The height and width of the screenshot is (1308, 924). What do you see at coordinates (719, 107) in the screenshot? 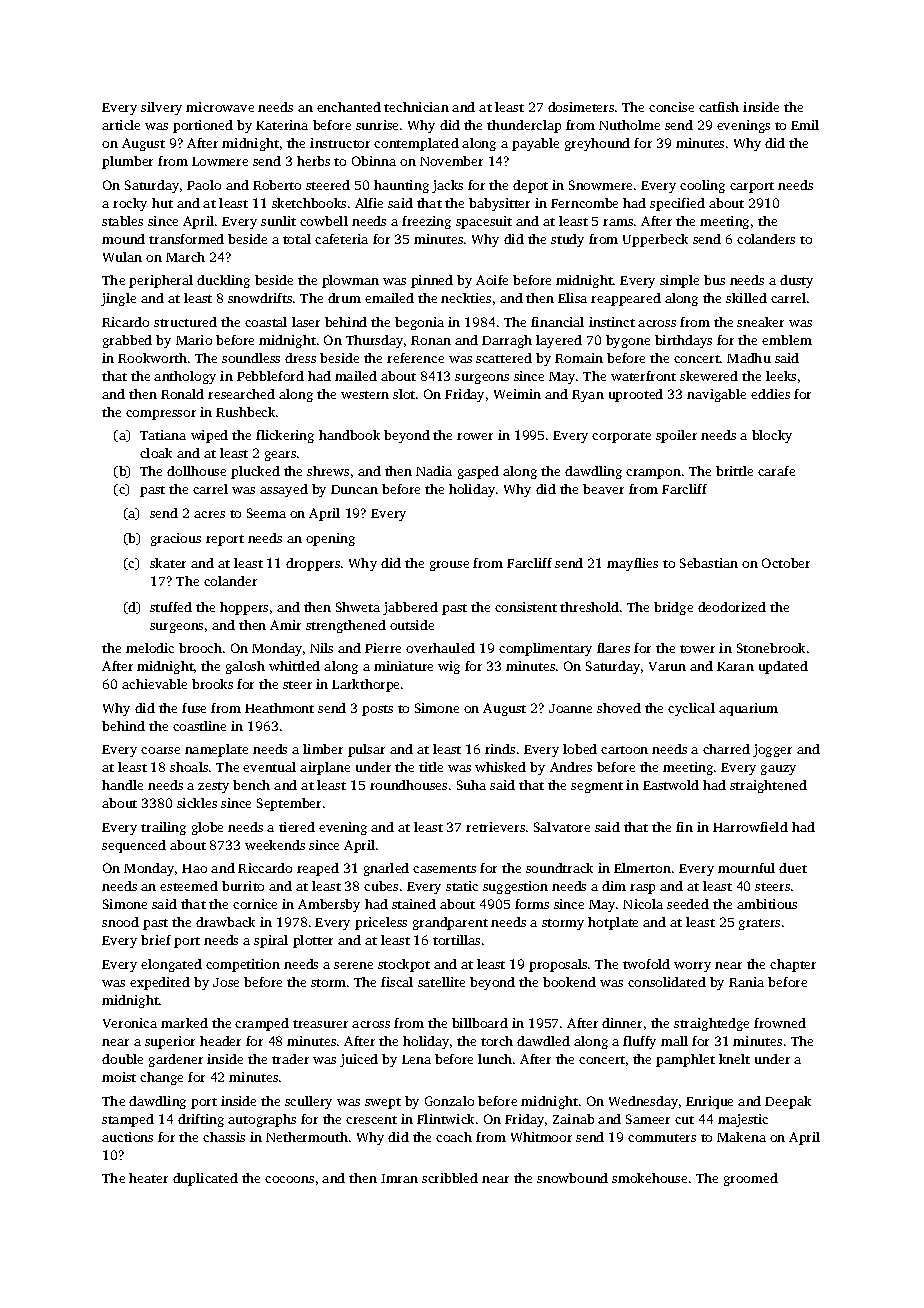
I see `catfish` at bounding box center [719, 107].
